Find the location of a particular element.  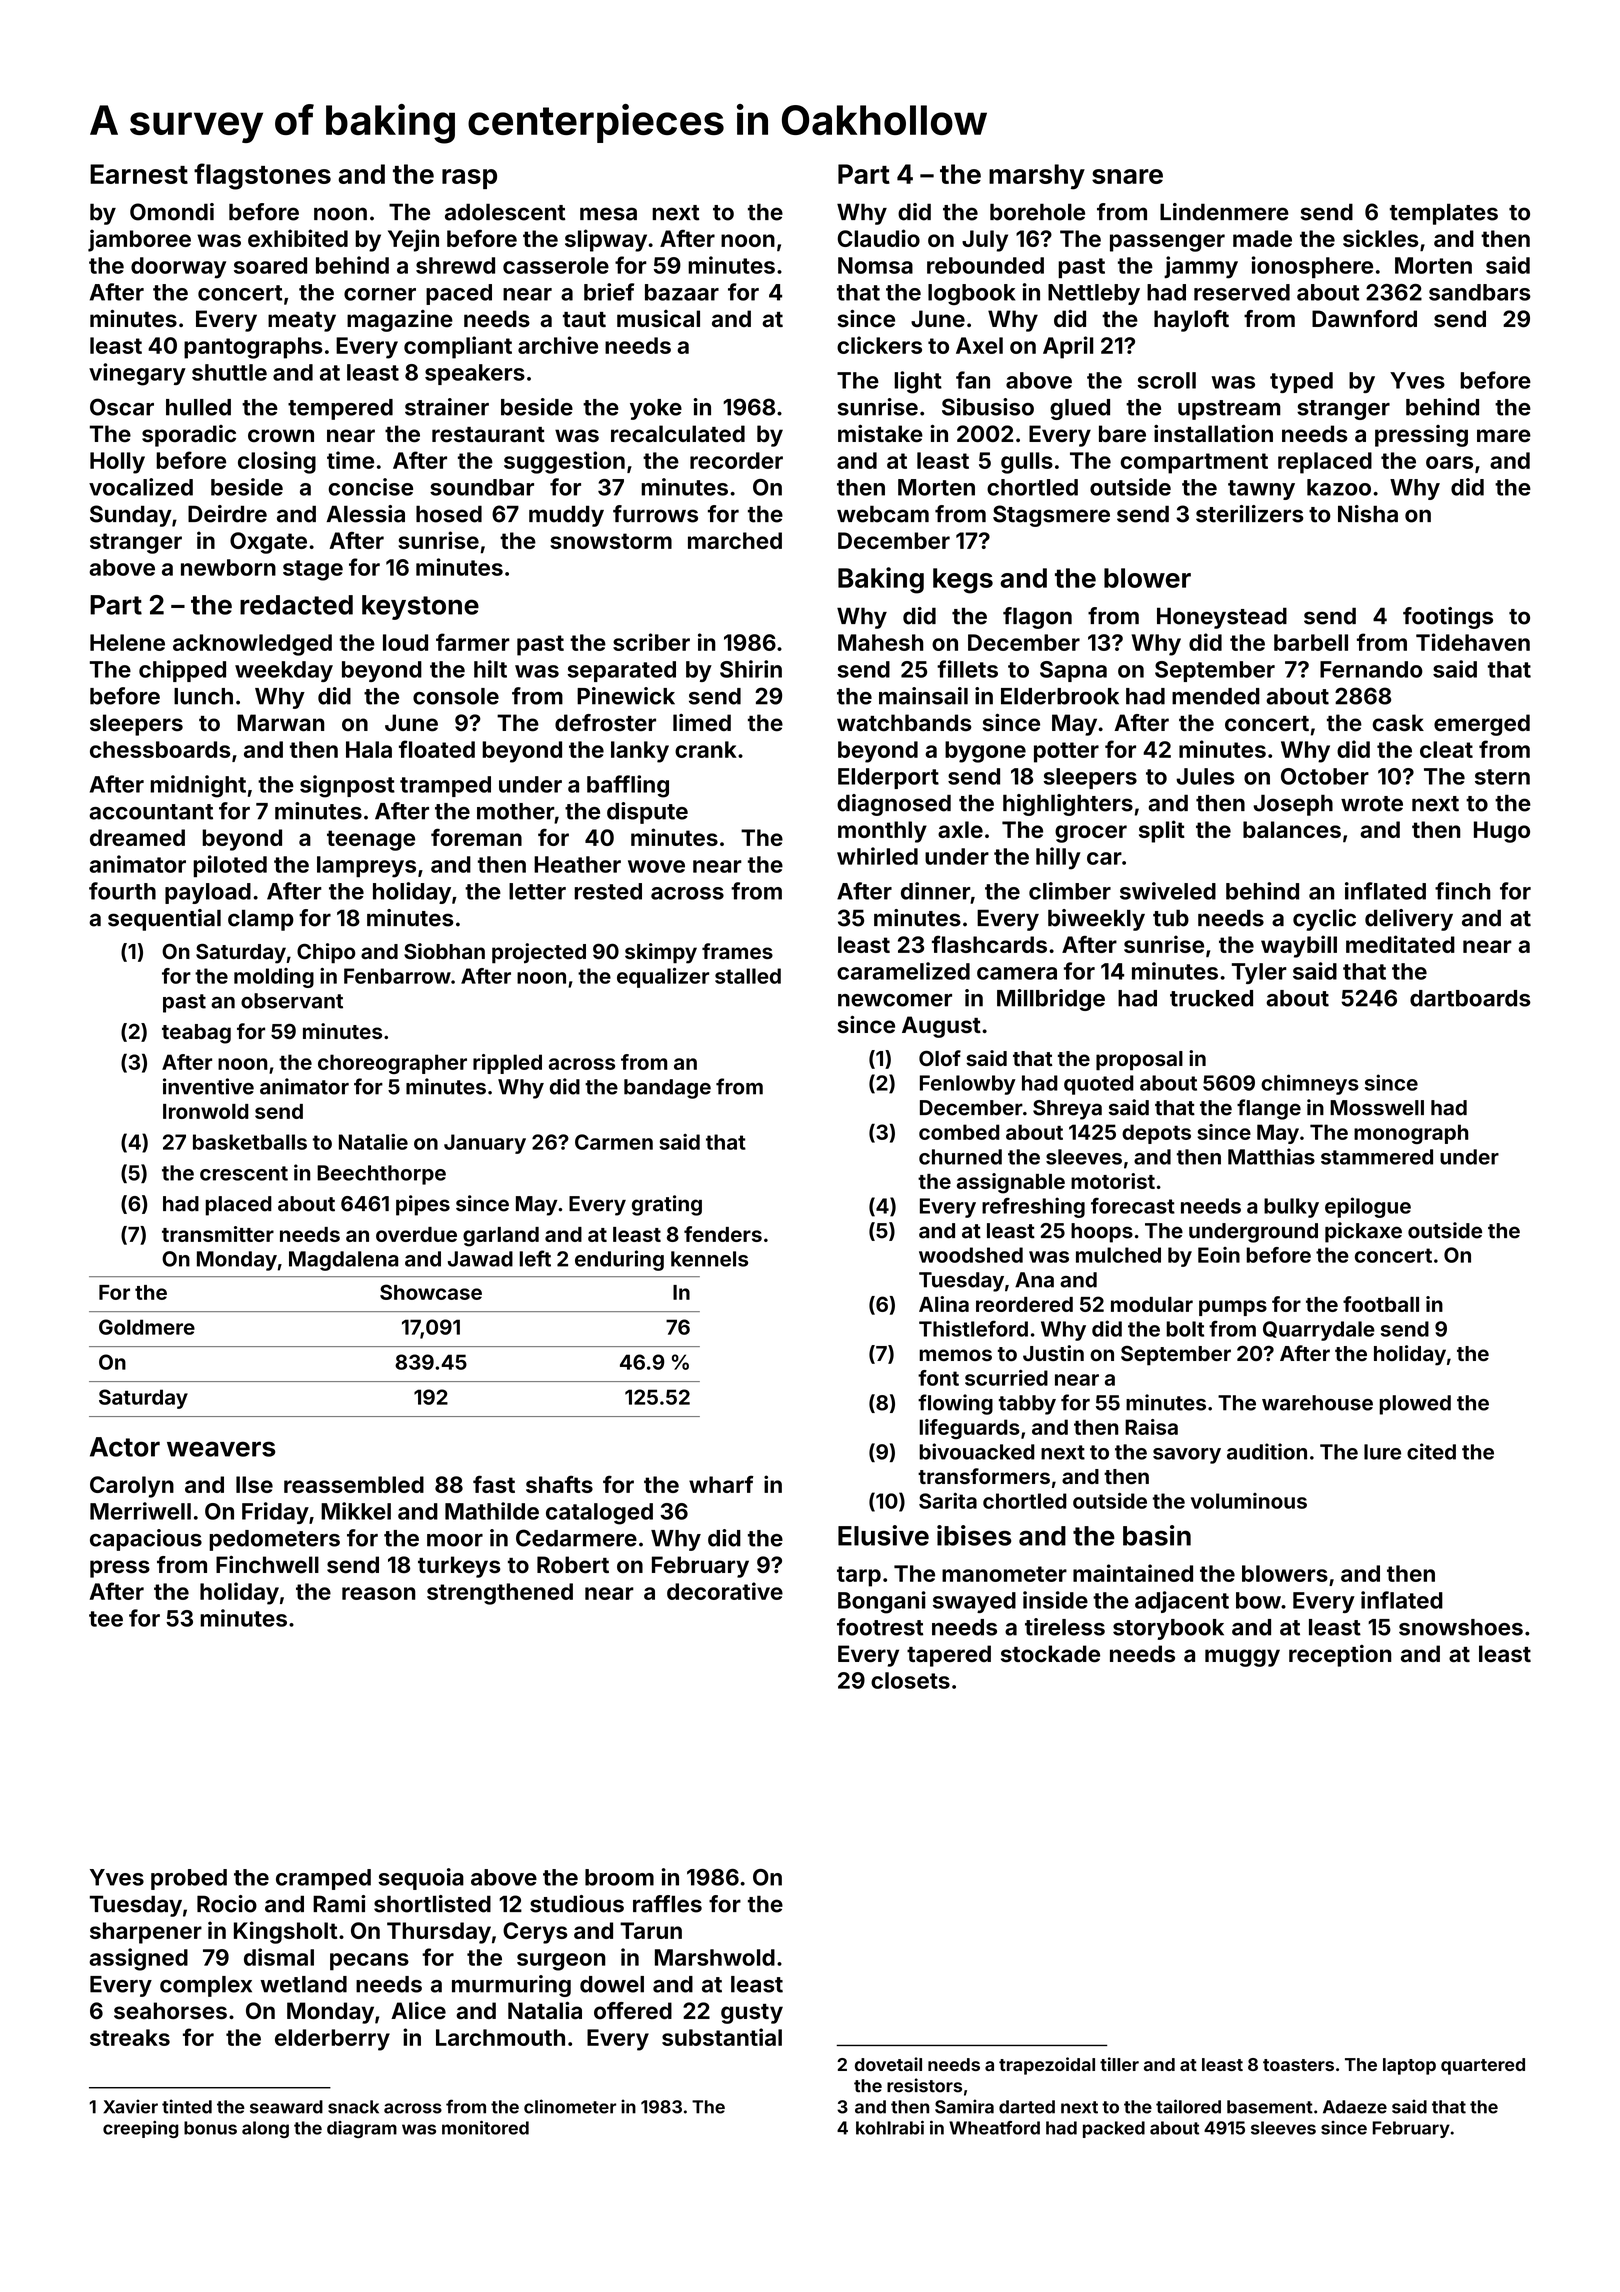

clinometer is located at coordinates (570, 2106).
